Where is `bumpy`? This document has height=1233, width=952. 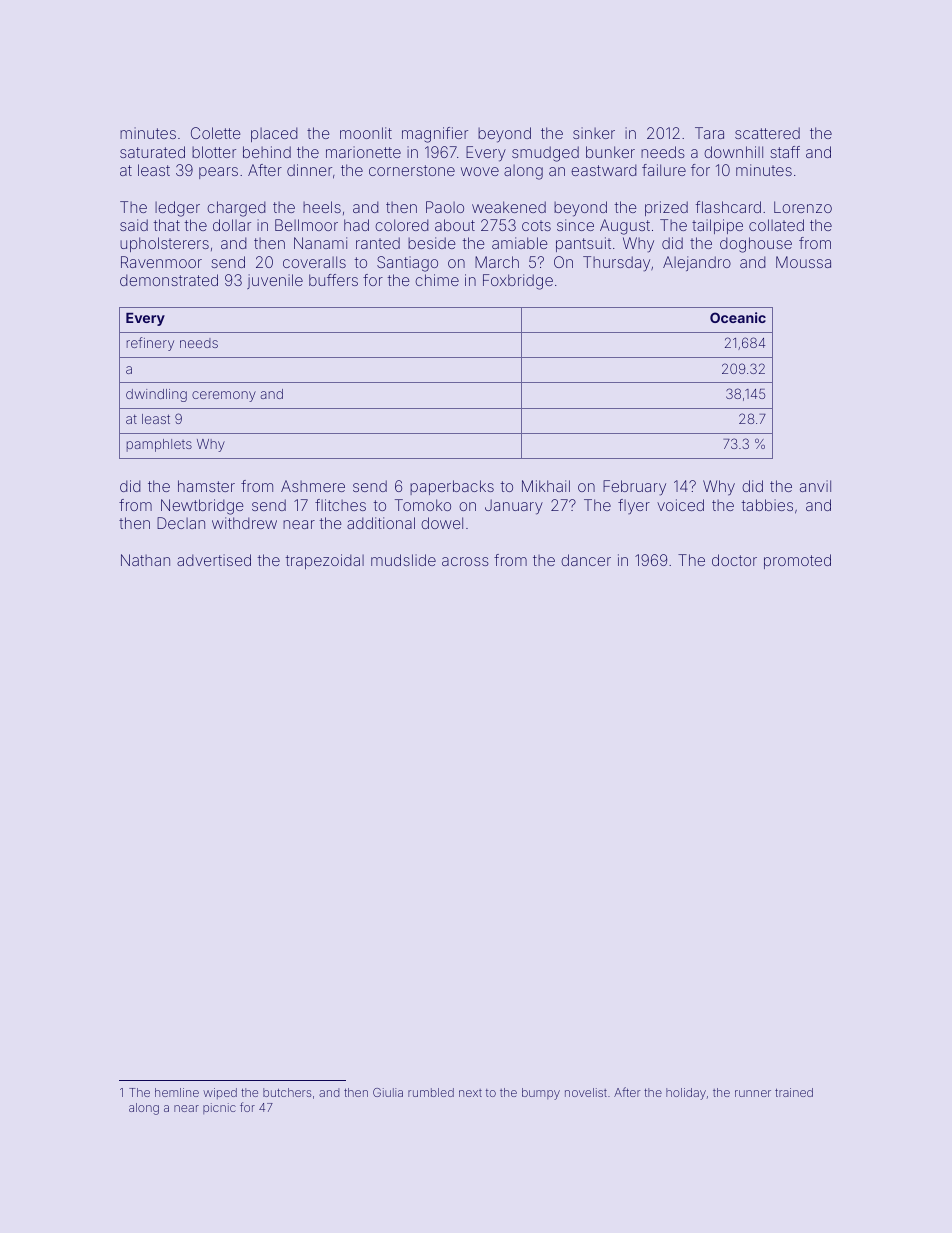
bumpy is located at coordinates (541, 1094).
